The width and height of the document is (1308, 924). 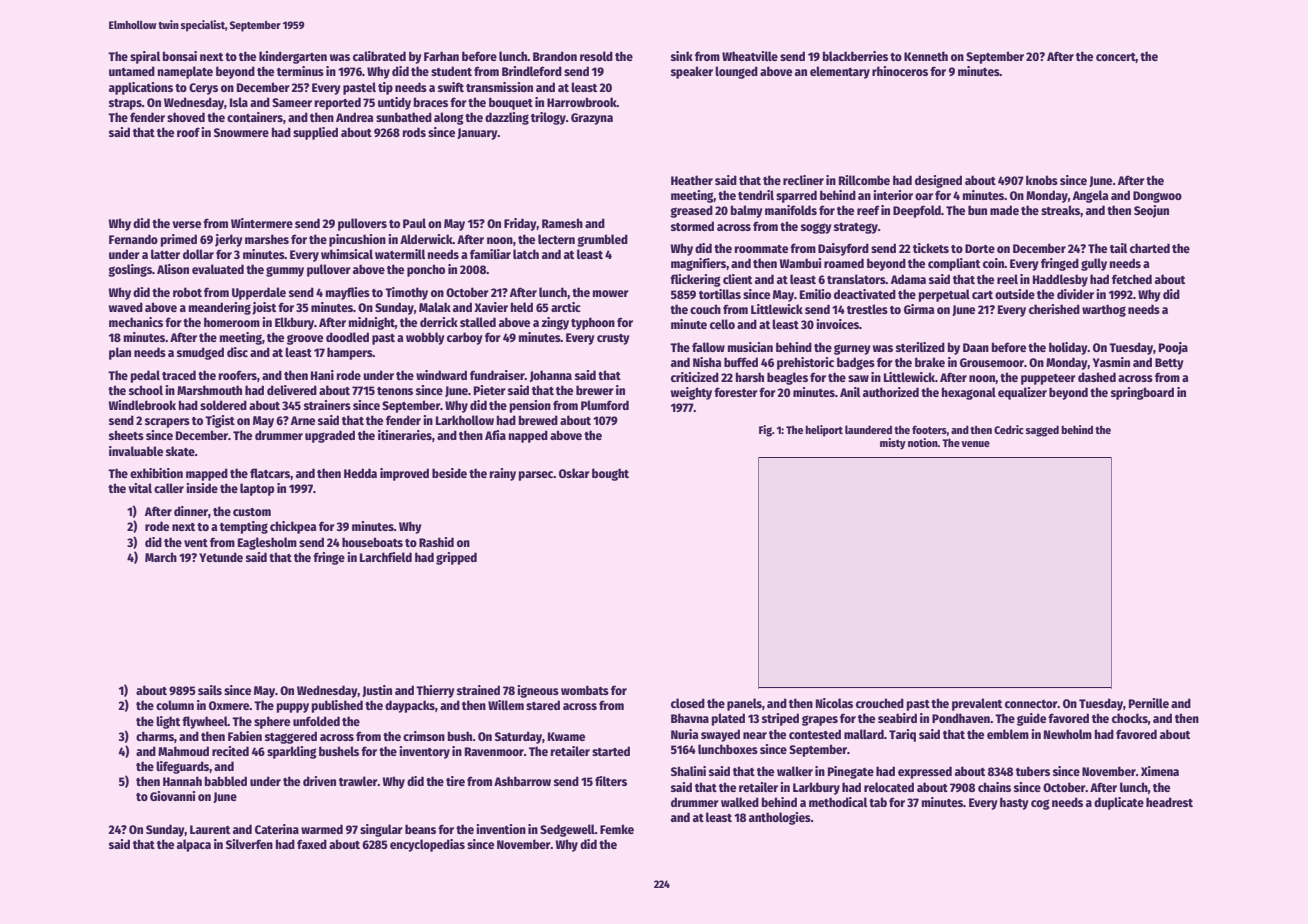 I want to click on fetched, so click(x=1132, y=279).
